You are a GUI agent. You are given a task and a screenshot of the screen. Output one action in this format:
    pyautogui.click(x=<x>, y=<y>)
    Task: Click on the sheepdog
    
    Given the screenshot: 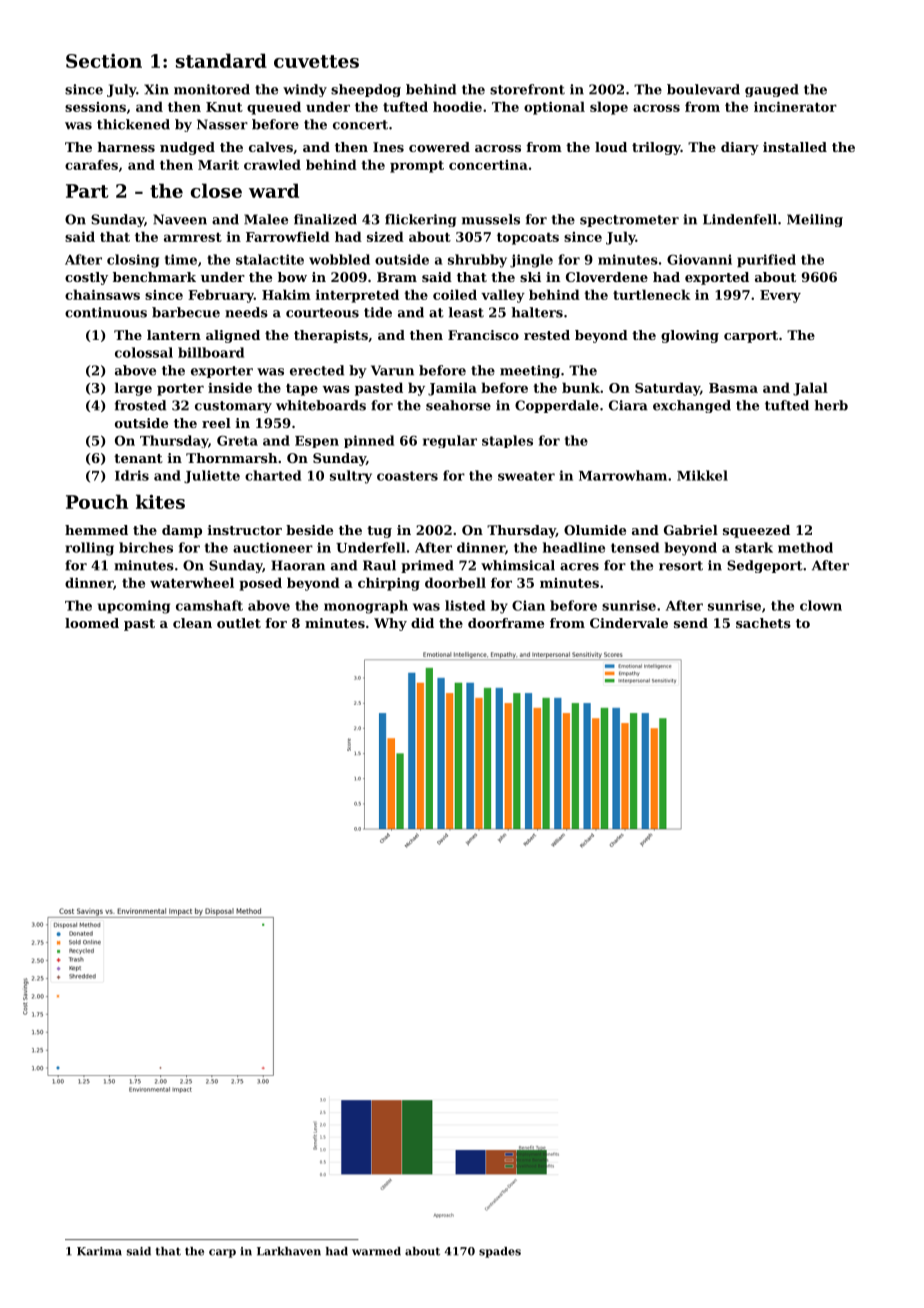 What is the action you would take?
    pyautogui.click(x=366, y=90)
